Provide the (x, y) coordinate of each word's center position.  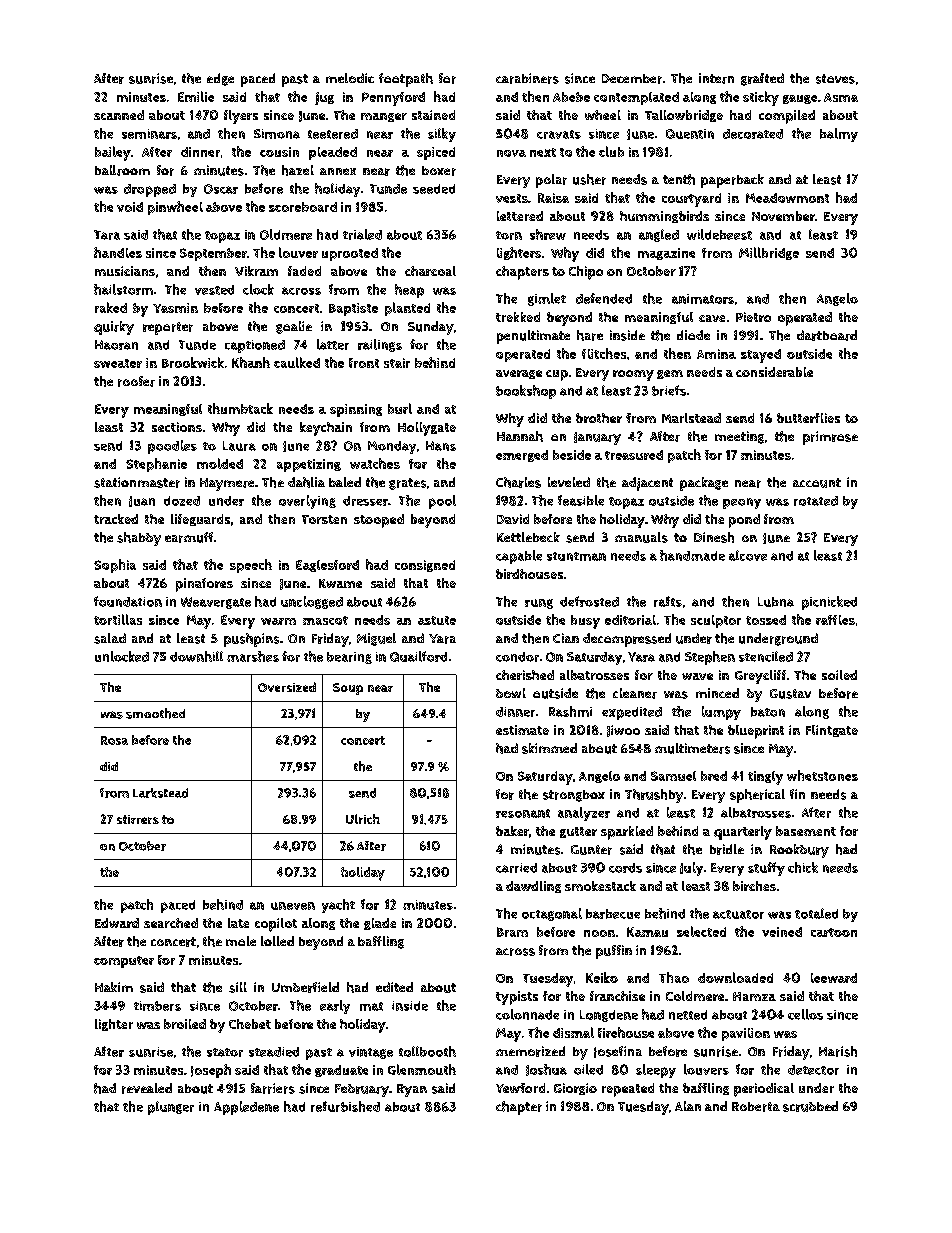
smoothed (155, 713)
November (783, 216)
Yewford (520, 1088)
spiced (436, 153)
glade (380, 924)
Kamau (647, 932)
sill (238, 987)
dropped (150, 190)
